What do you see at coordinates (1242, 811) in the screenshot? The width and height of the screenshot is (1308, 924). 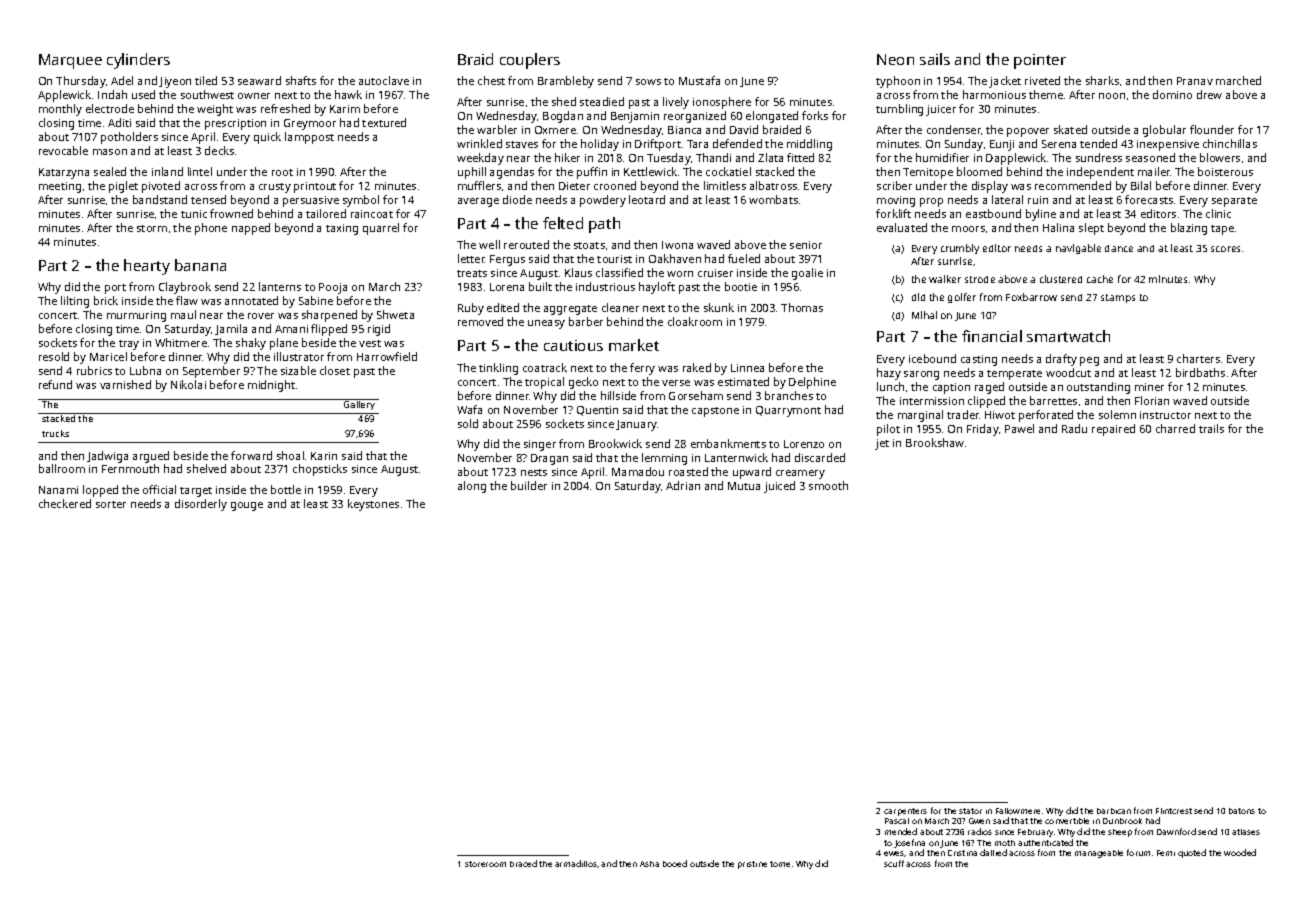 I see `batons` at bounding box center [1242, 811].
